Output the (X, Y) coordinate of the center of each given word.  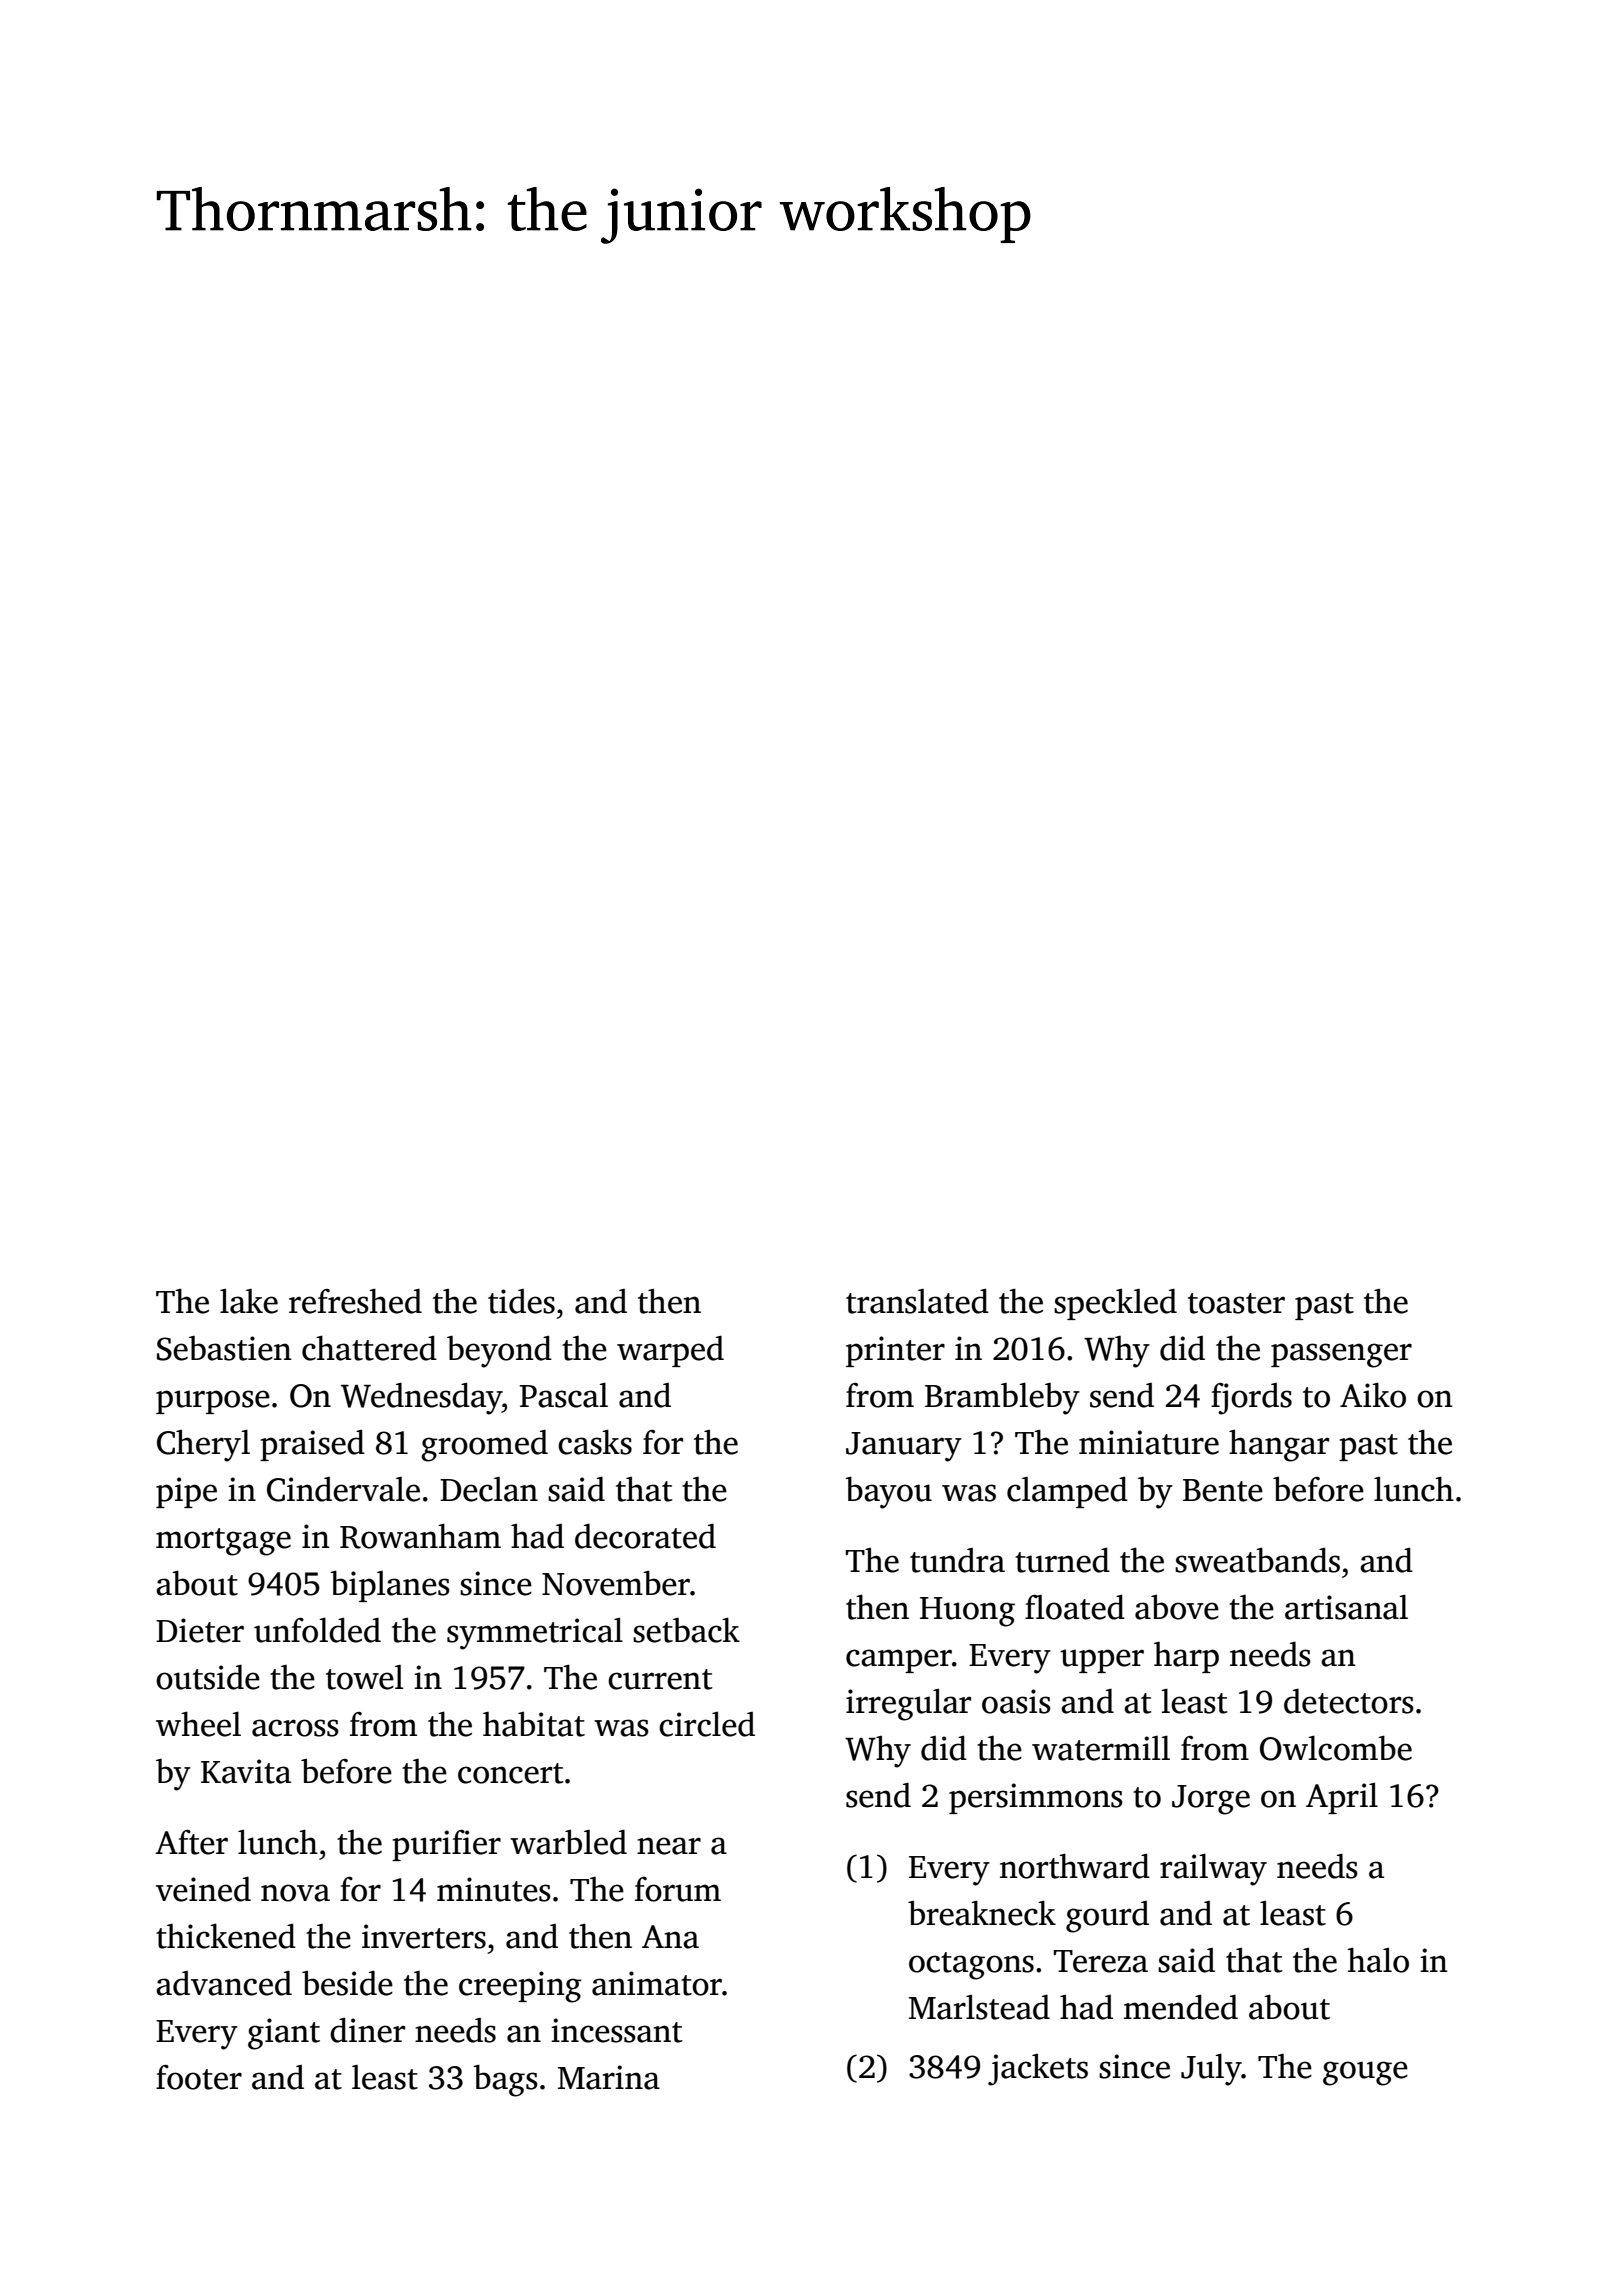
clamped (1067, 1492)
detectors (1349, 1701)
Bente (1223, 1490)
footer (199, 2077)
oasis (1016, 1701)
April (1342, 1798)
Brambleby (1002, 1398)
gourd (1107, 1917)
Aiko (1373, 1395)
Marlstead (979, 2007)
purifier (446, 1845)
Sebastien (224, 1348)
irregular (908, 1704)
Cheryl (203, 1445)
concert (511, 1773)
